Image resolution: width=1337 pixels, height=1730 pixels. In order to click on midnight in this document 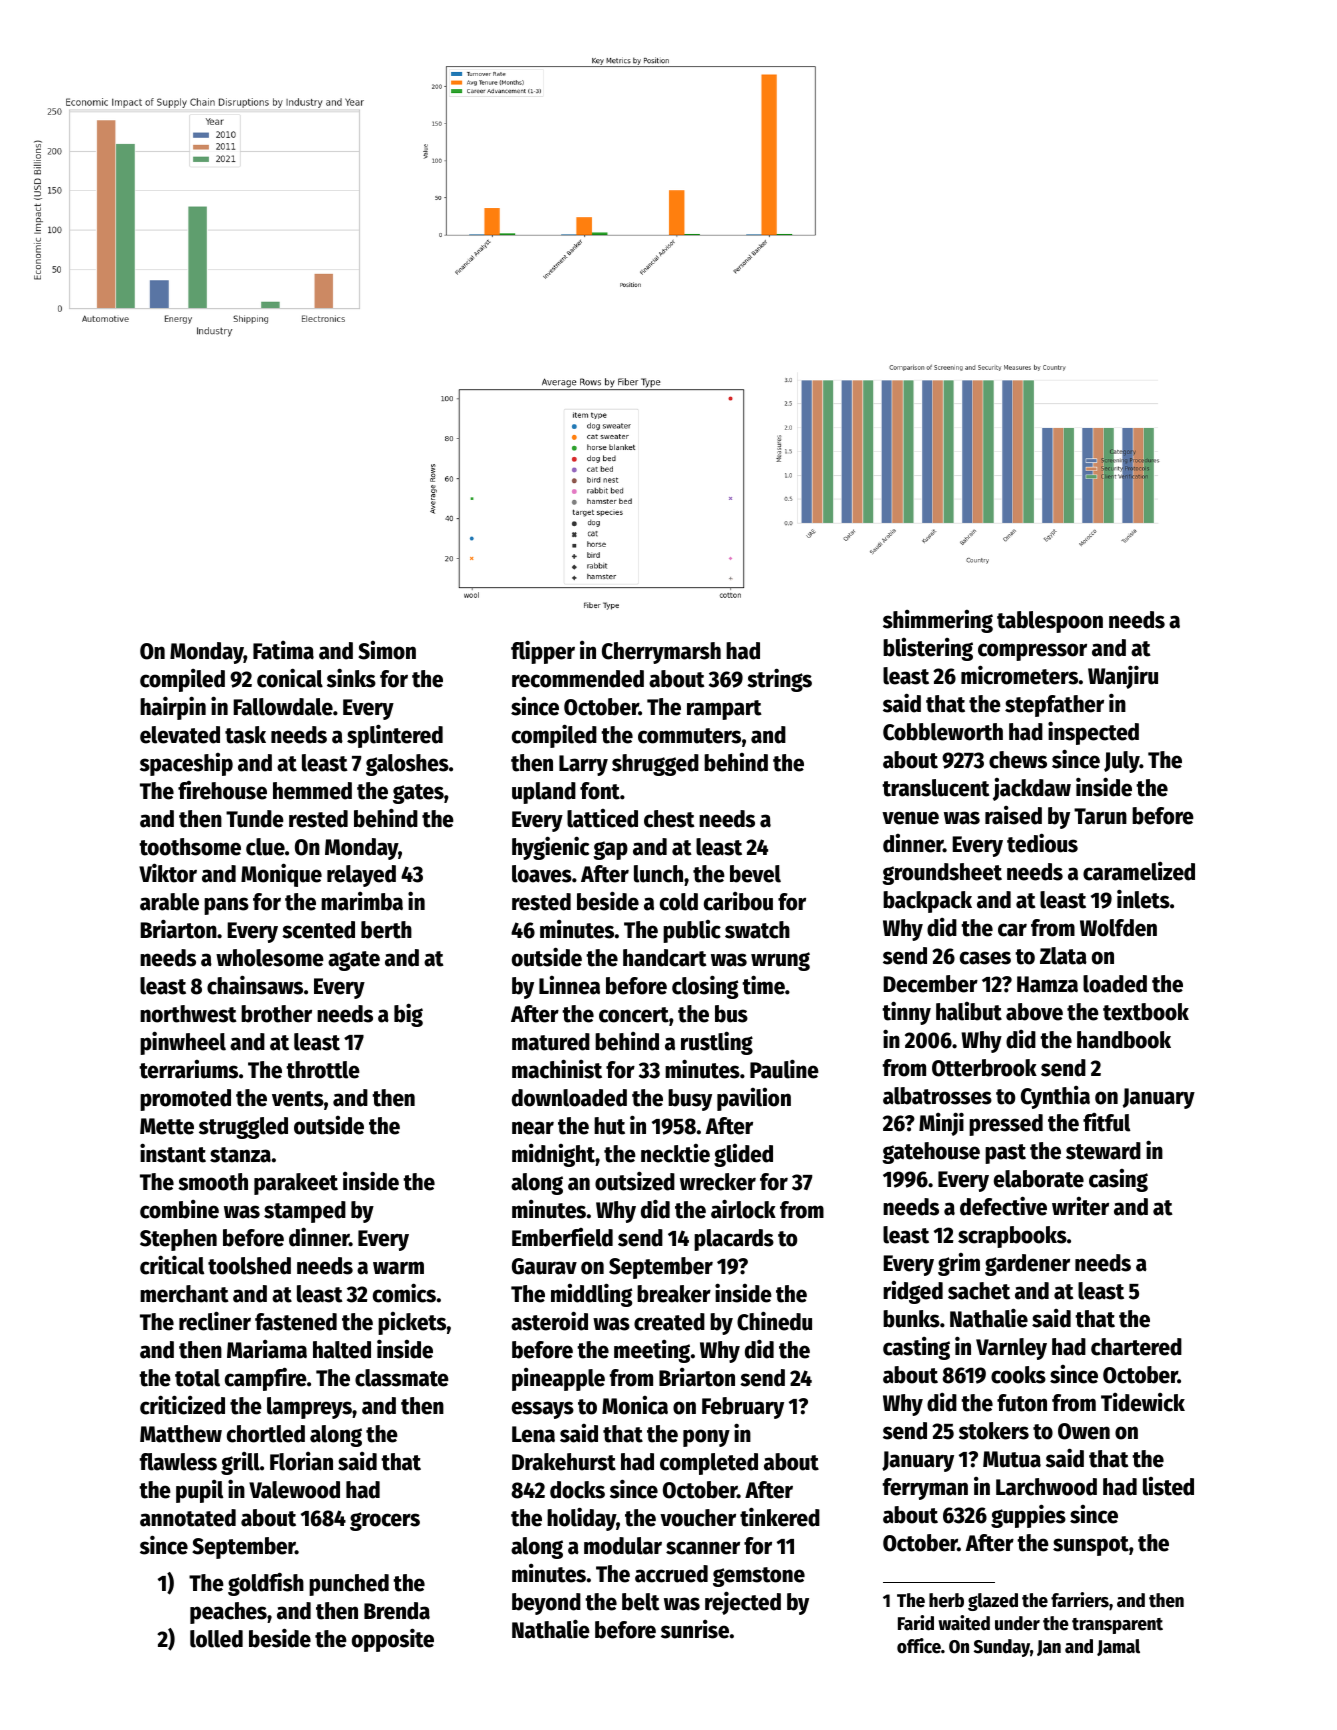, I will do `click(553, 1155)`.
